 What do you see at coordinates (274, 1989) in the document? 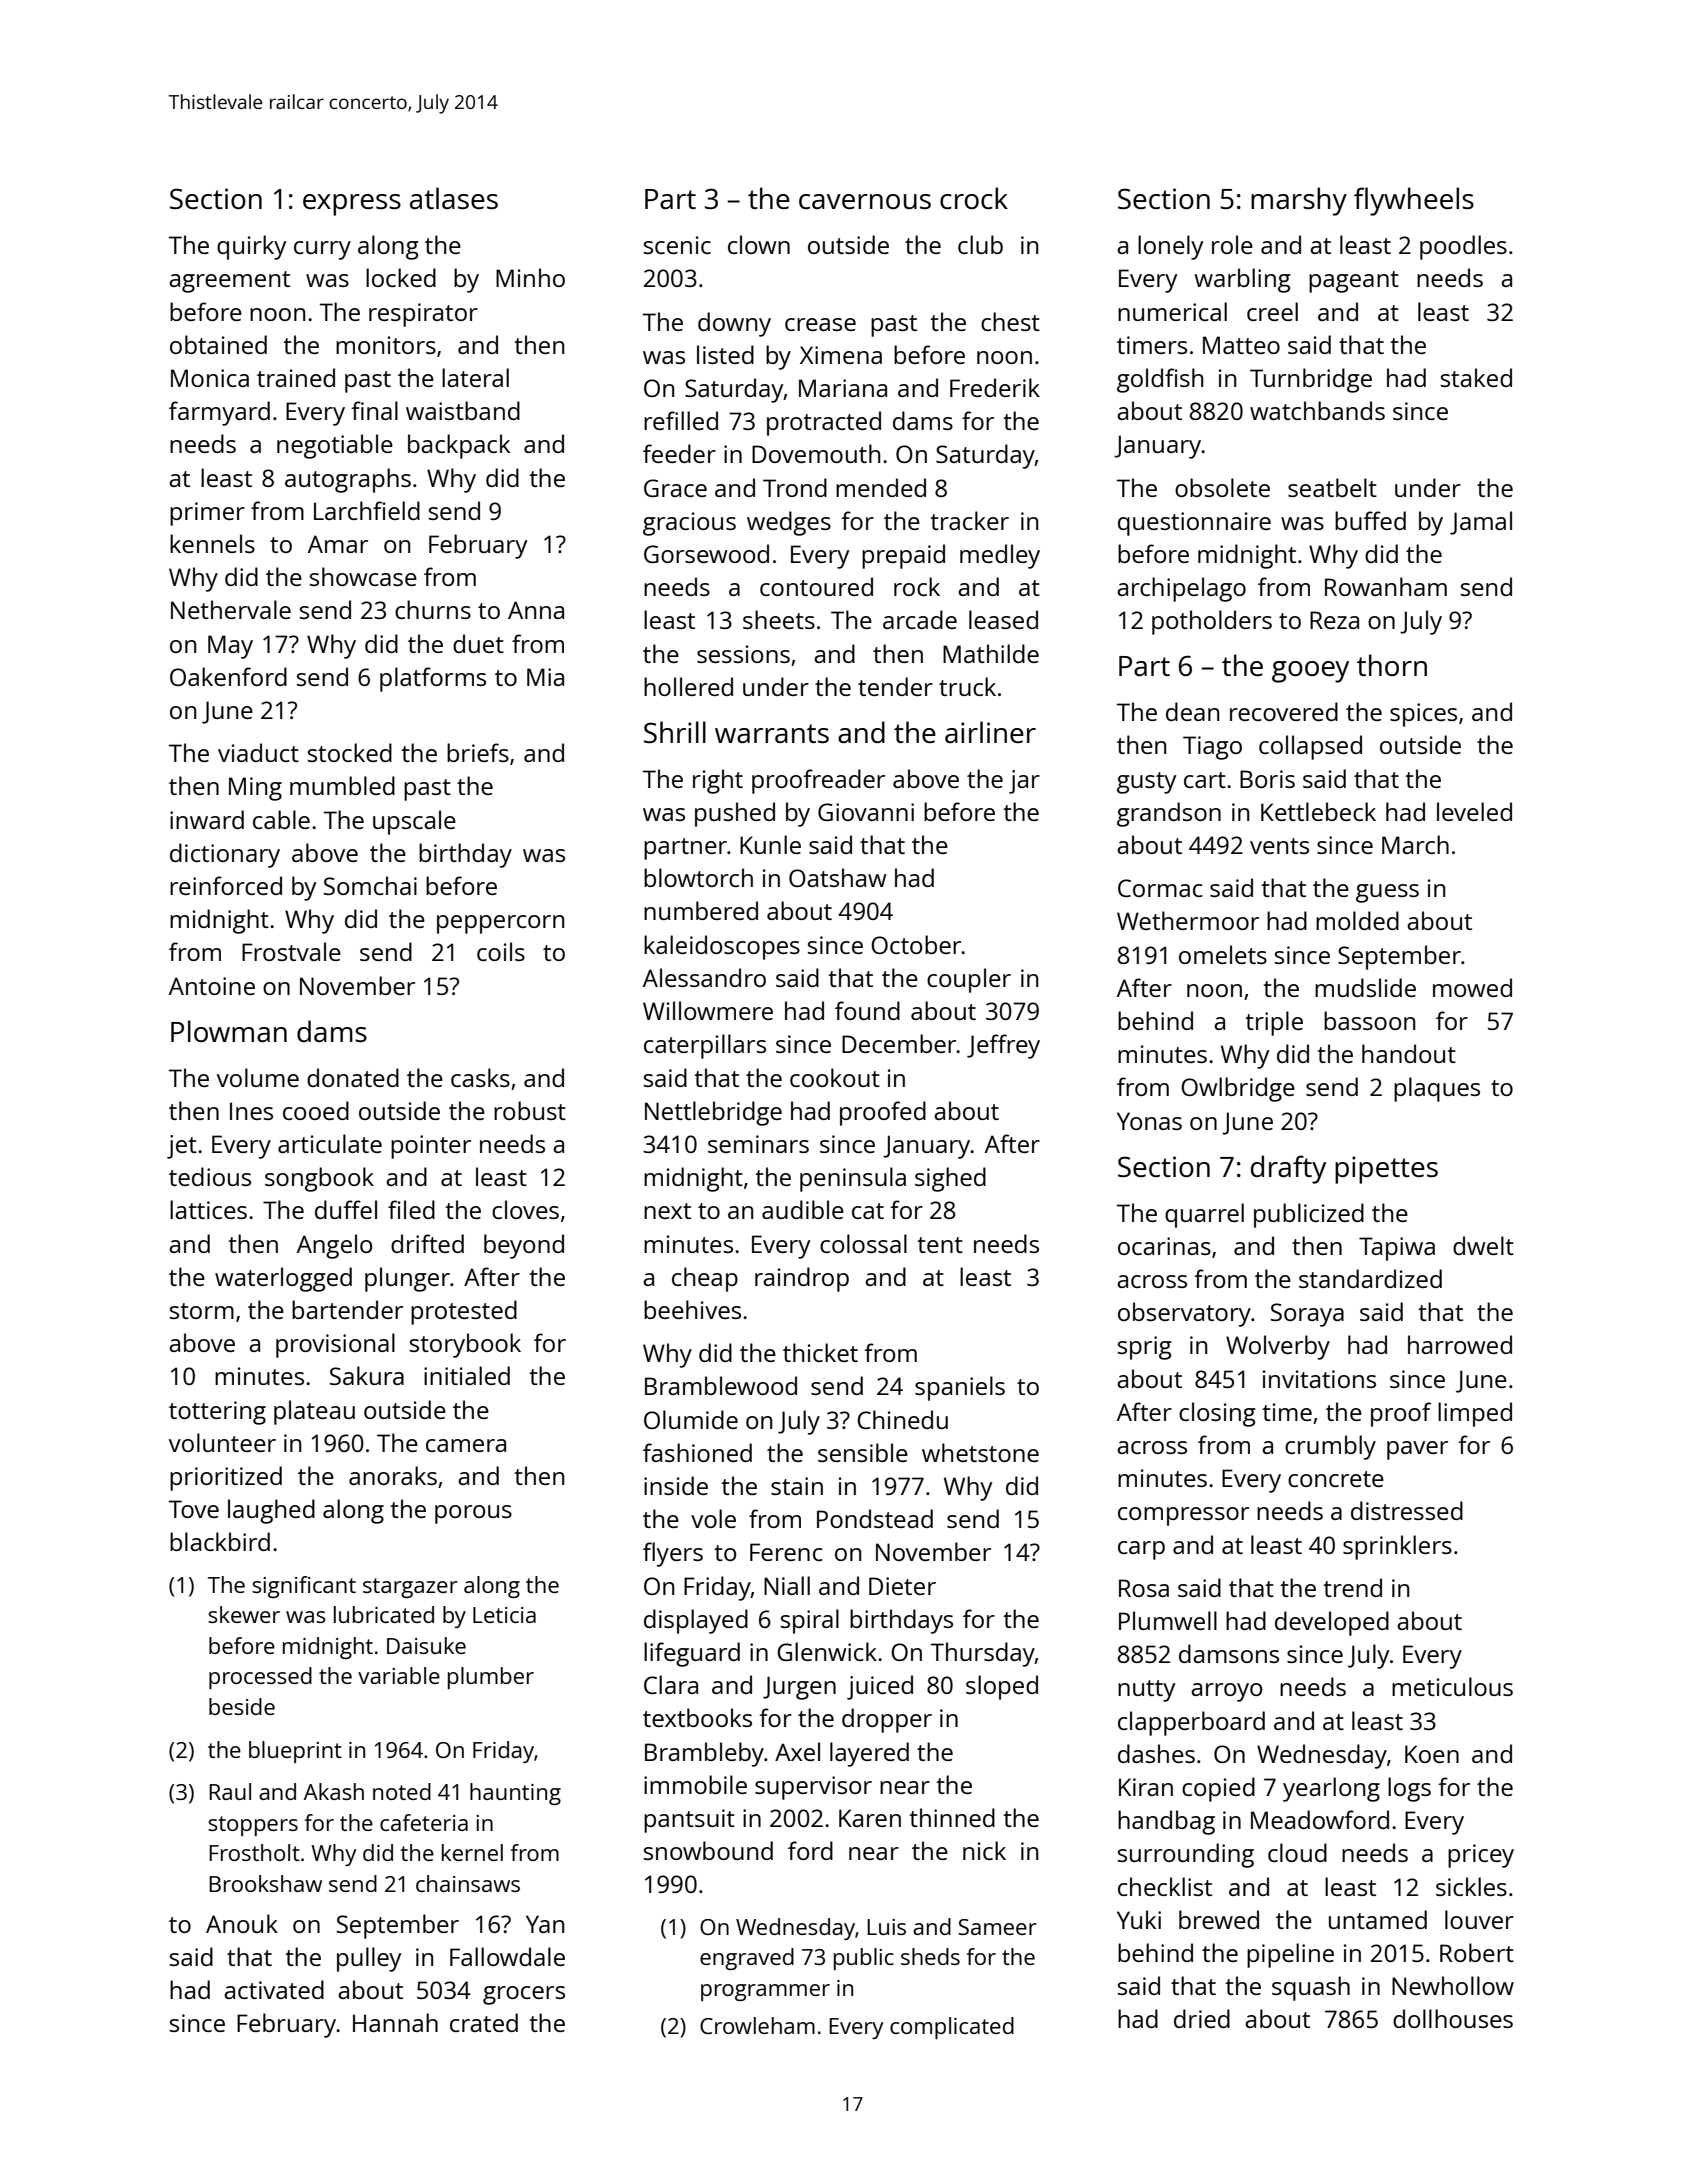
I see `activated` at bounding box center [274, 1989].
